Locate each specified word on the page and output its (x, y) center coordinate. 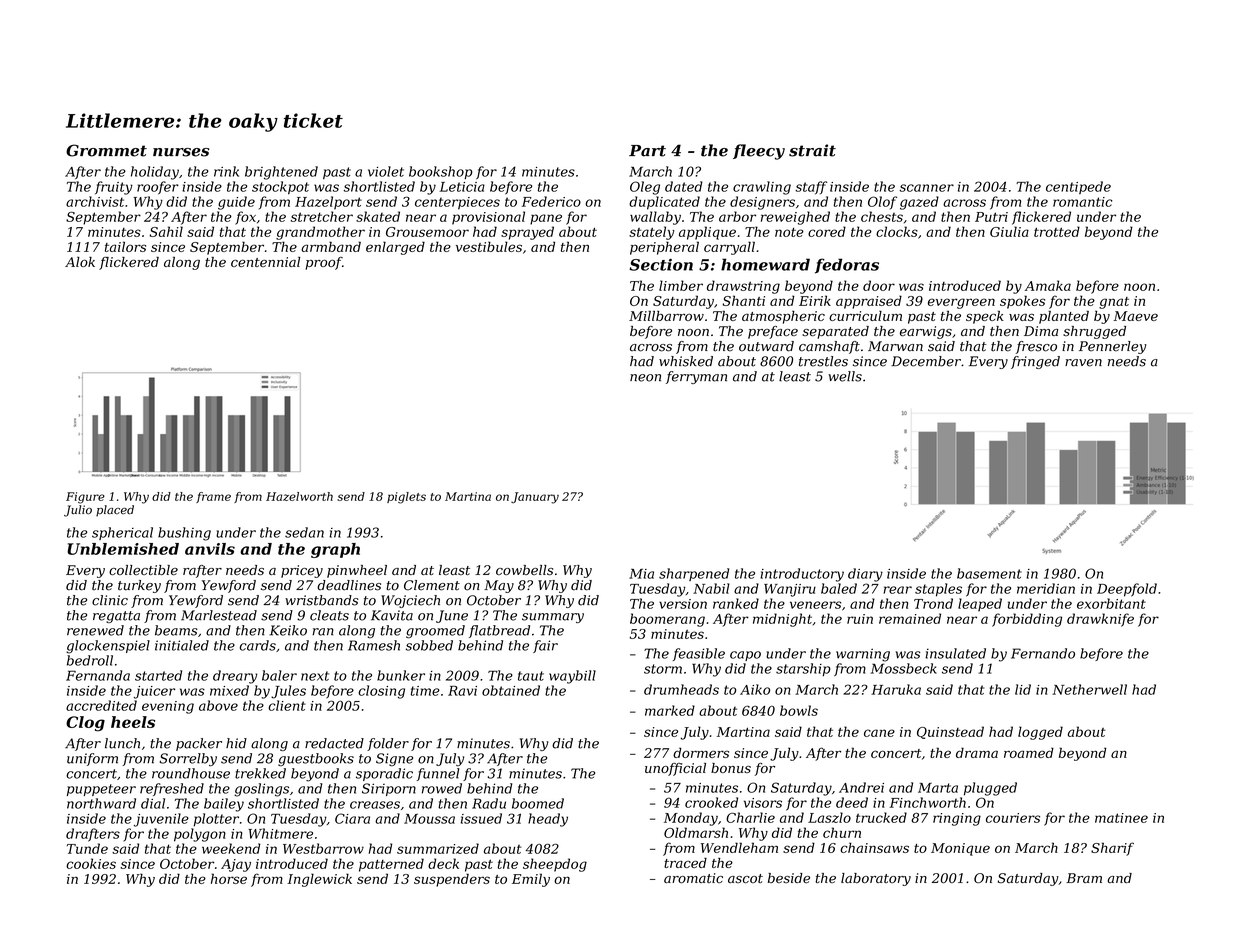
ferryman (696, 377)
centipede (1078, 187)
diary (865, 575)
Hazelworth (299, 496)
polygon (200, 835)
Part (647, 151)
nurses (181, 152)
